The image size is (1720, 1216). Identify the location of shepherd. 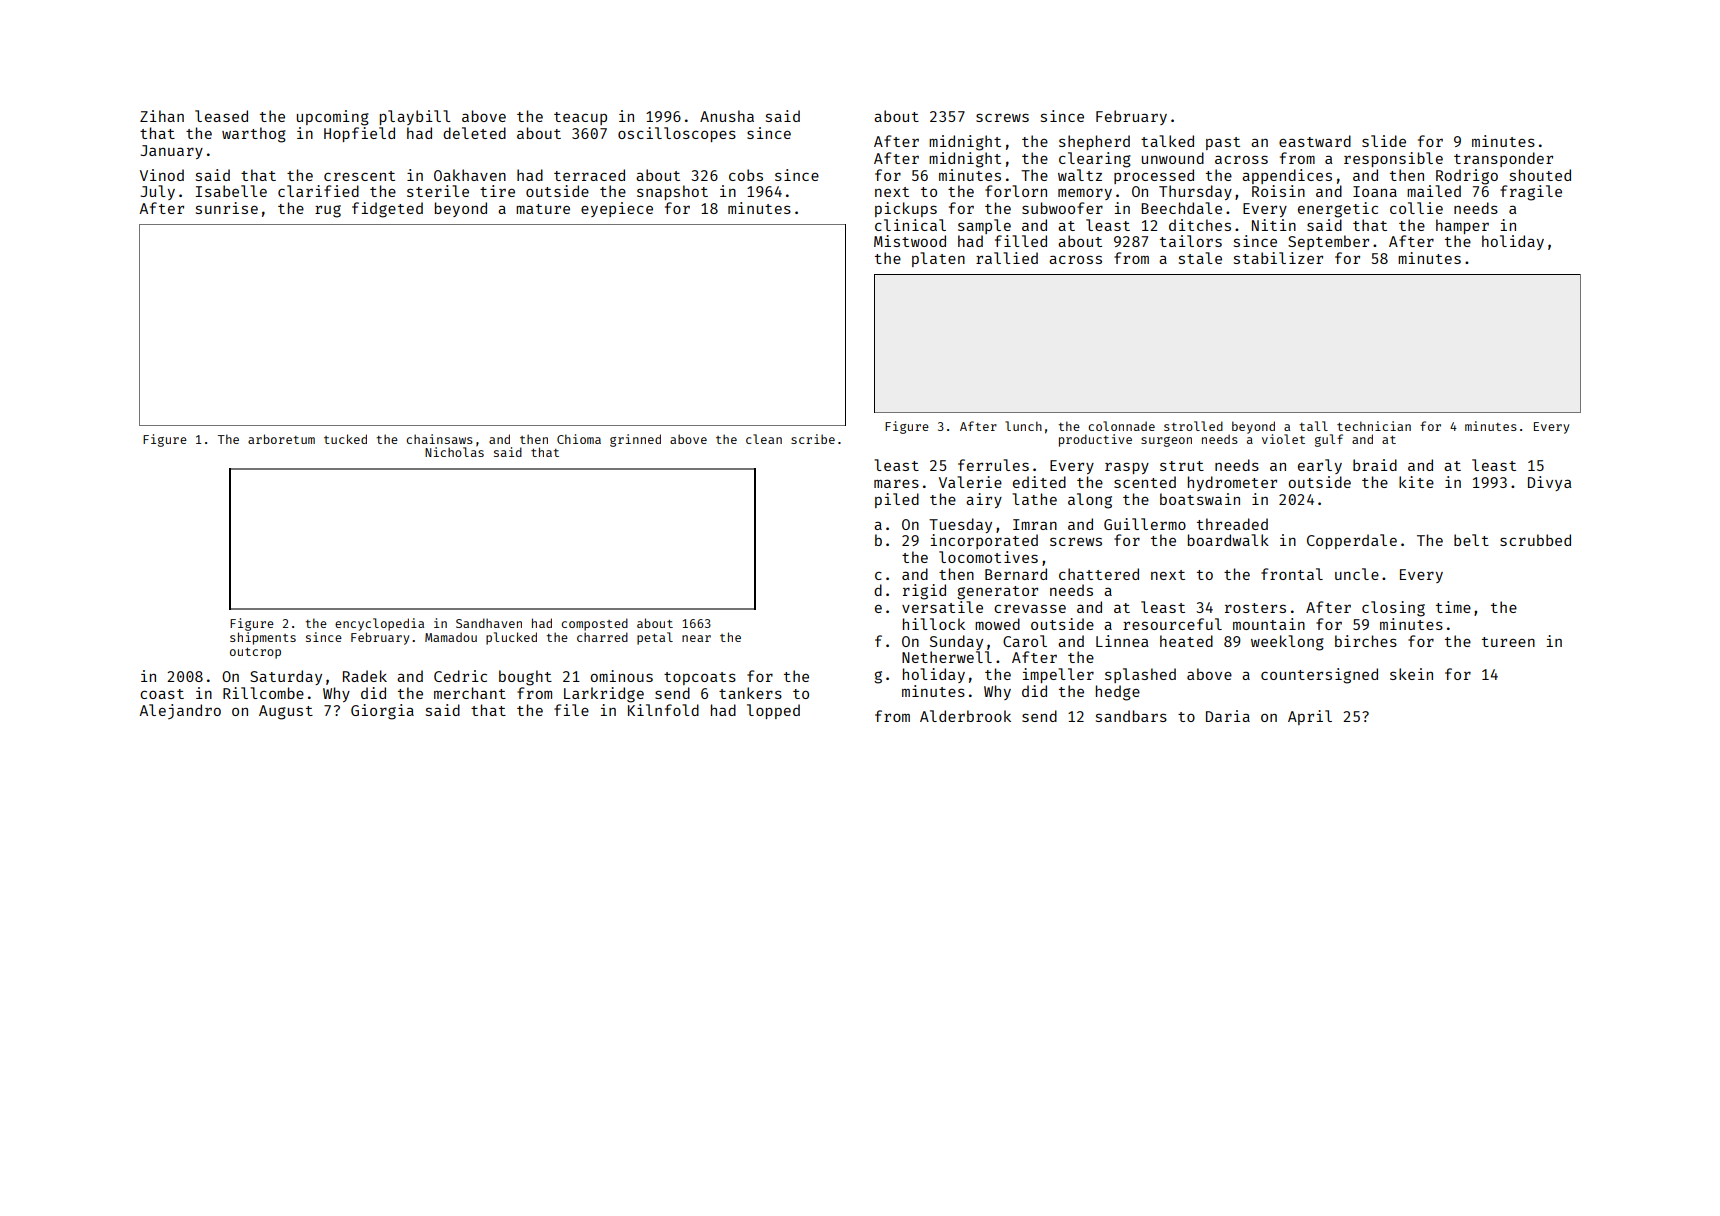
(1094, 142).
